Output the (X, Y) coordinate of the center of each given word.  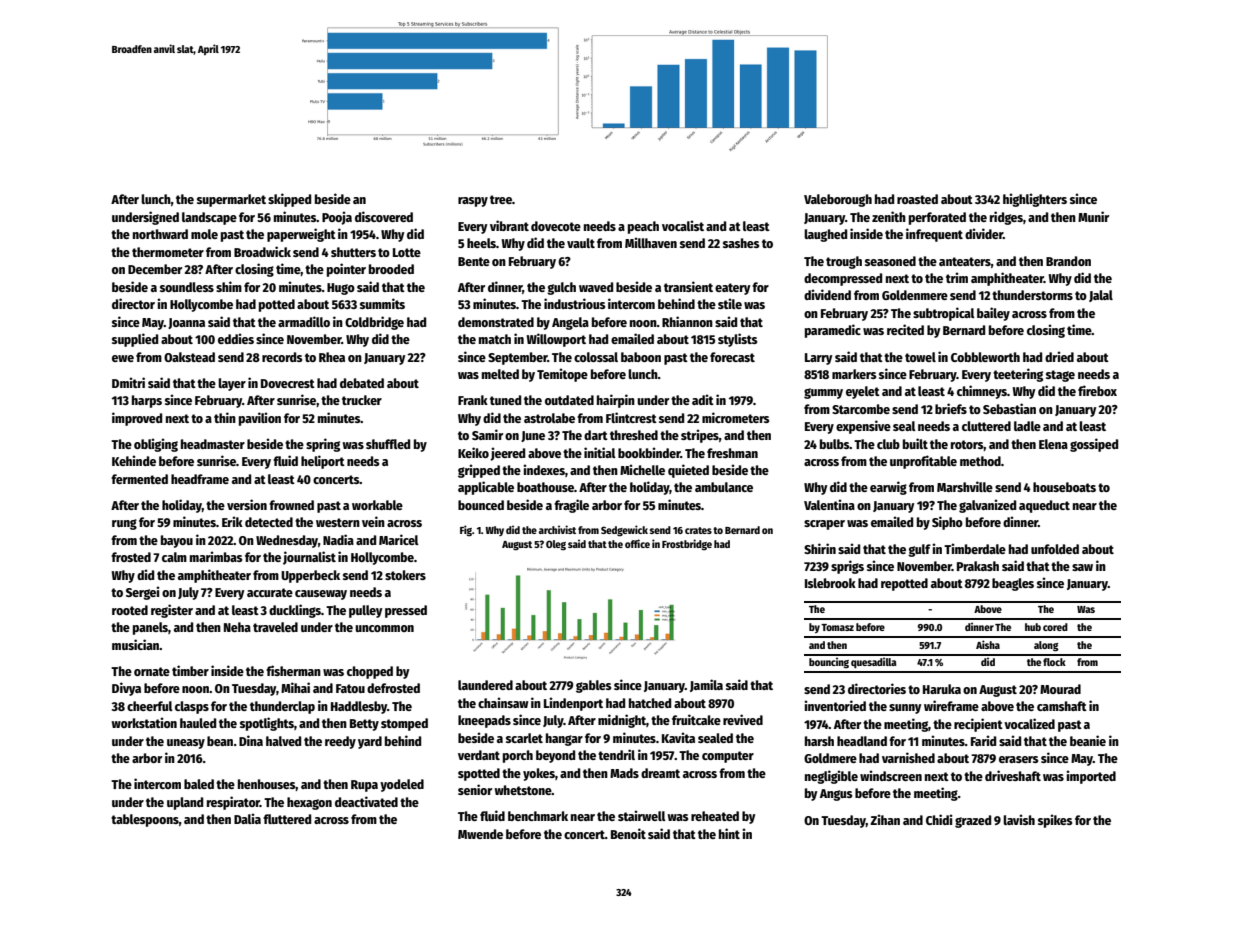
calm (174, 557)
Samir (487, 434)
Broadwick (262, 251)
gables (593, 686)
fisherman (293, 670)
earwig (888, 488)
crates (698, 530)
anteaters (965, 261)
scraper (824, 525)
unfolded (1055, 549)
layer (232, 384)
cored (1055, 627)
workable (377, 505)
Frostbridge (687, 545)
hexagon (309, 803)
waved (596, 287)
